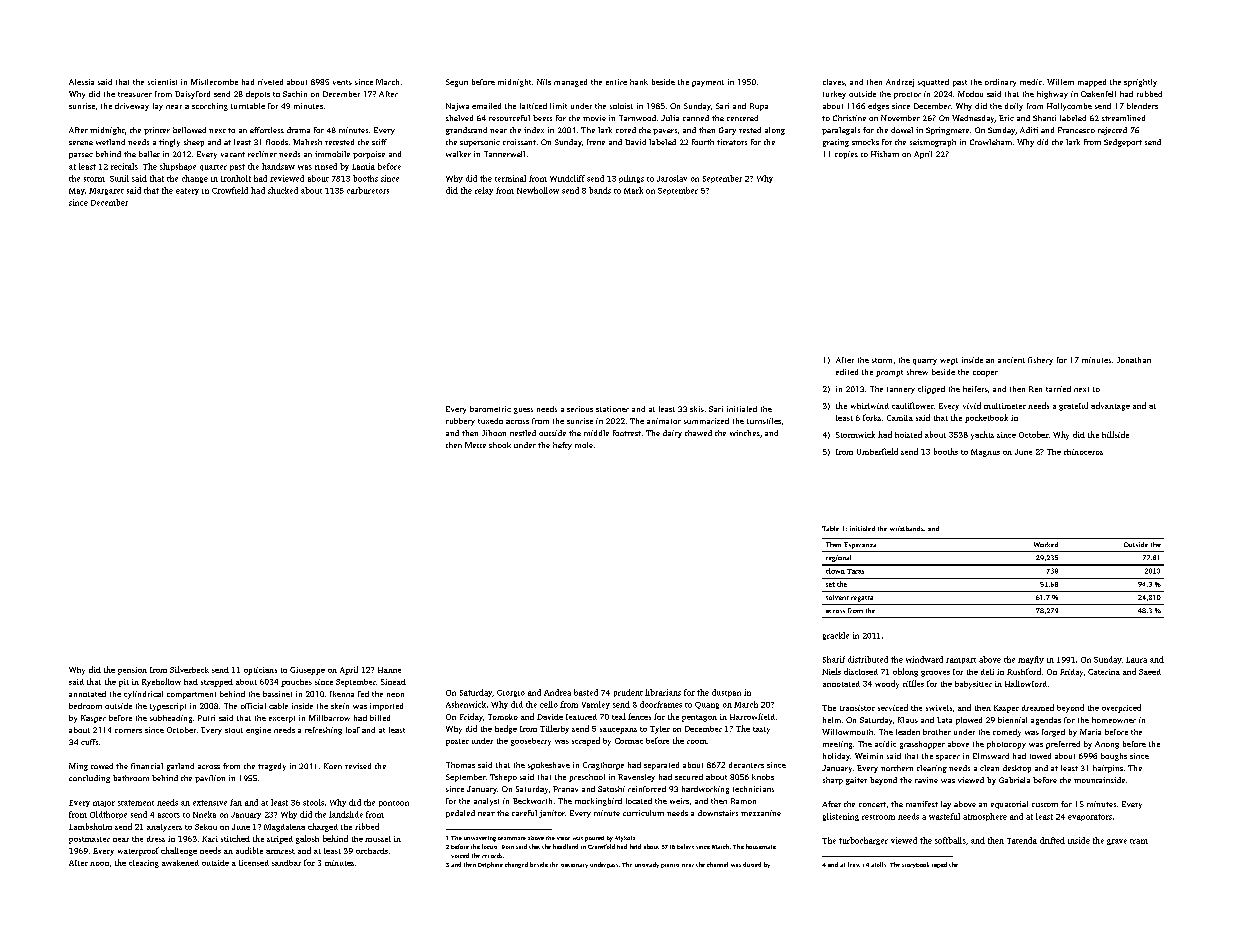 The height and width of the screenshot is (952, 1233). I want to click on Tshepo, so click(503, 778).
